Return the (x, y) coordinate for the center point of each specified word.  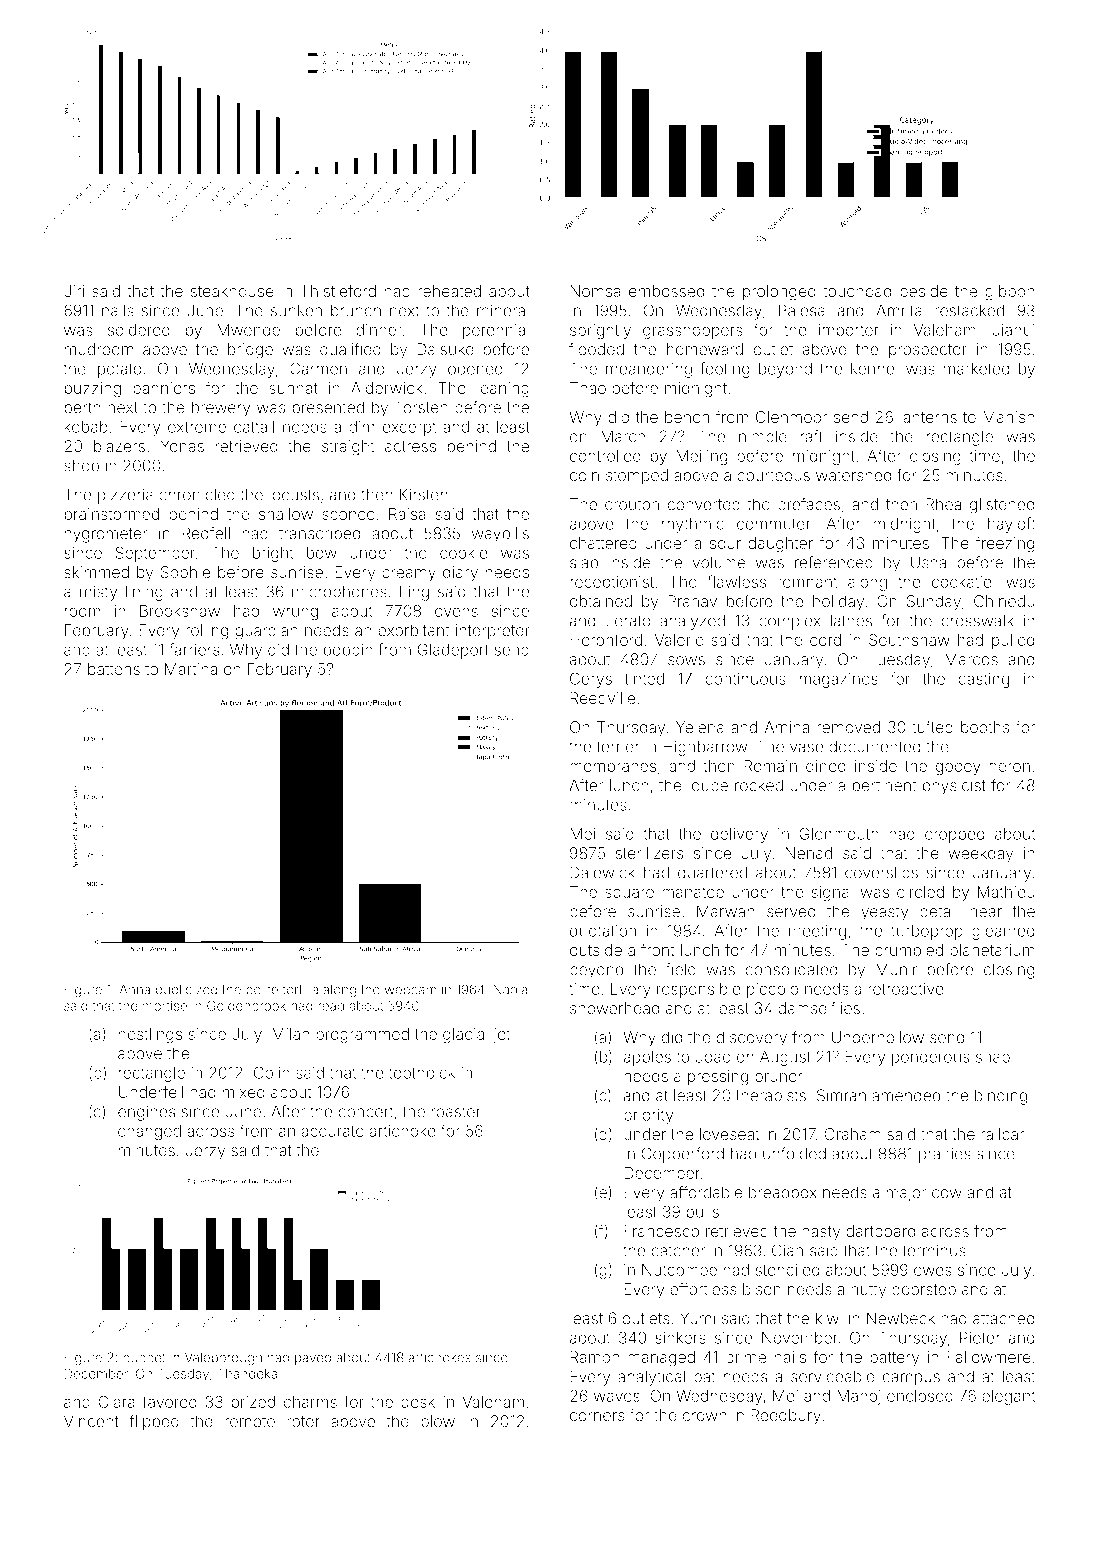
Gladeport (453, 651)
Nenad (809, 853)
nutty (868, 1291)
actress (410, 446)
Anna (134, 989)
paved (313, 1358)
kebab (86, 427)
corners (597, 1417)
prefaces (809, 506)
